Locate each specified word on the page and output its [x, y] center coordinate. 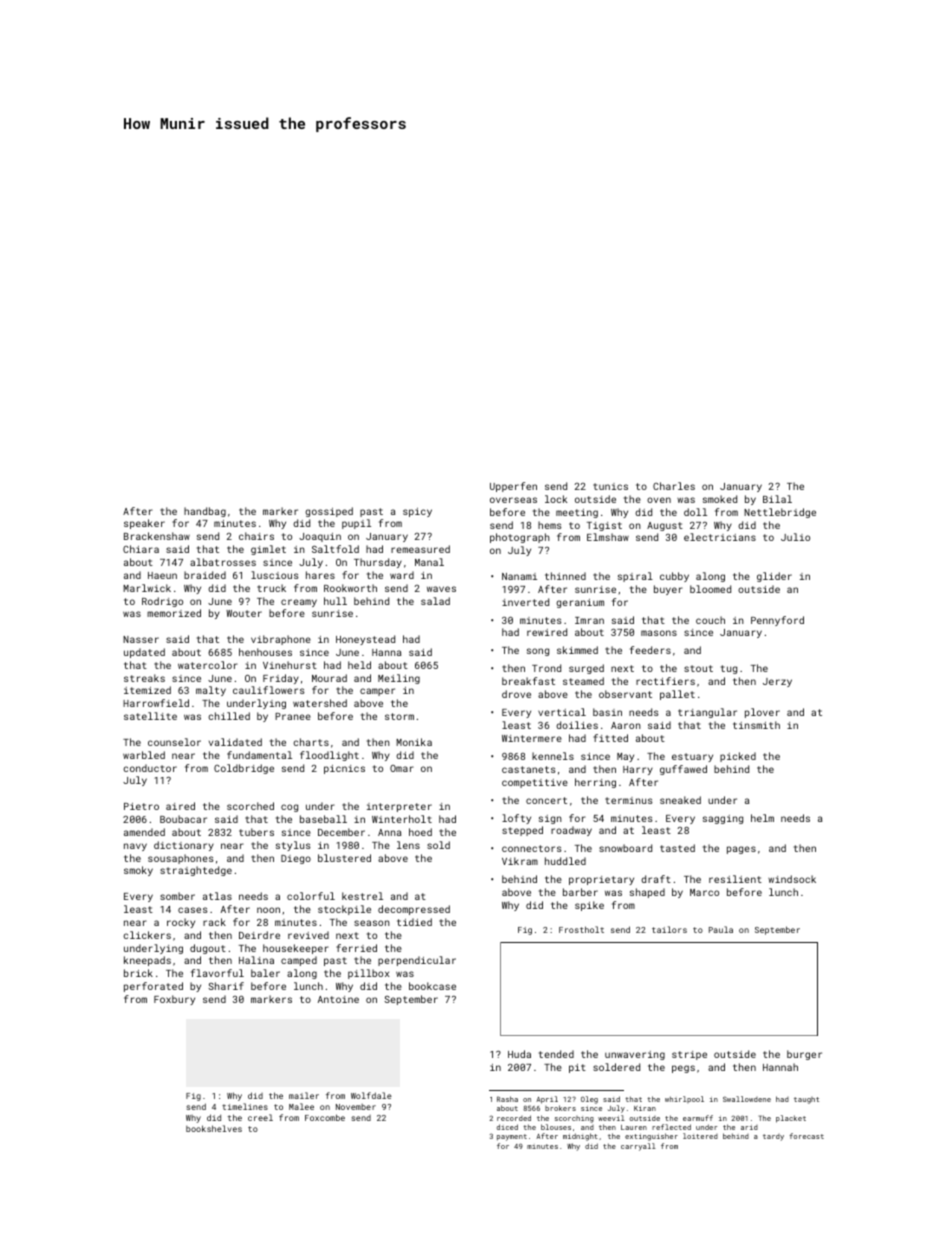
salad [435, 601]
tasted [677, 848]
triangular [707, 713]
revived [308, 935]
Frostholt [581, 929]
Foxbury [174, 1000]
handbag [205, 512]
